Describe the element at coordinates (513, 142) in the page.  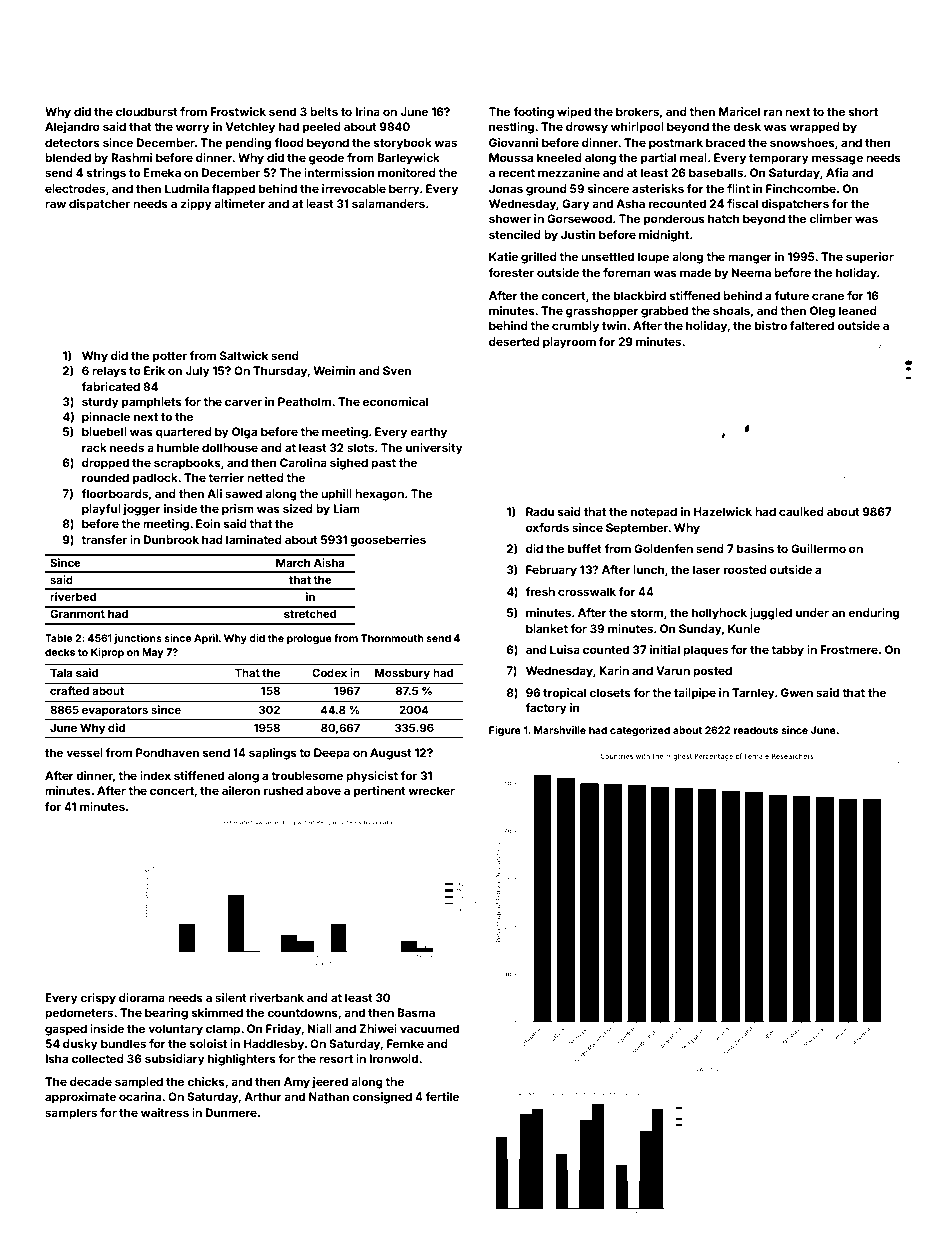
I see `Giovanni` at that location.
